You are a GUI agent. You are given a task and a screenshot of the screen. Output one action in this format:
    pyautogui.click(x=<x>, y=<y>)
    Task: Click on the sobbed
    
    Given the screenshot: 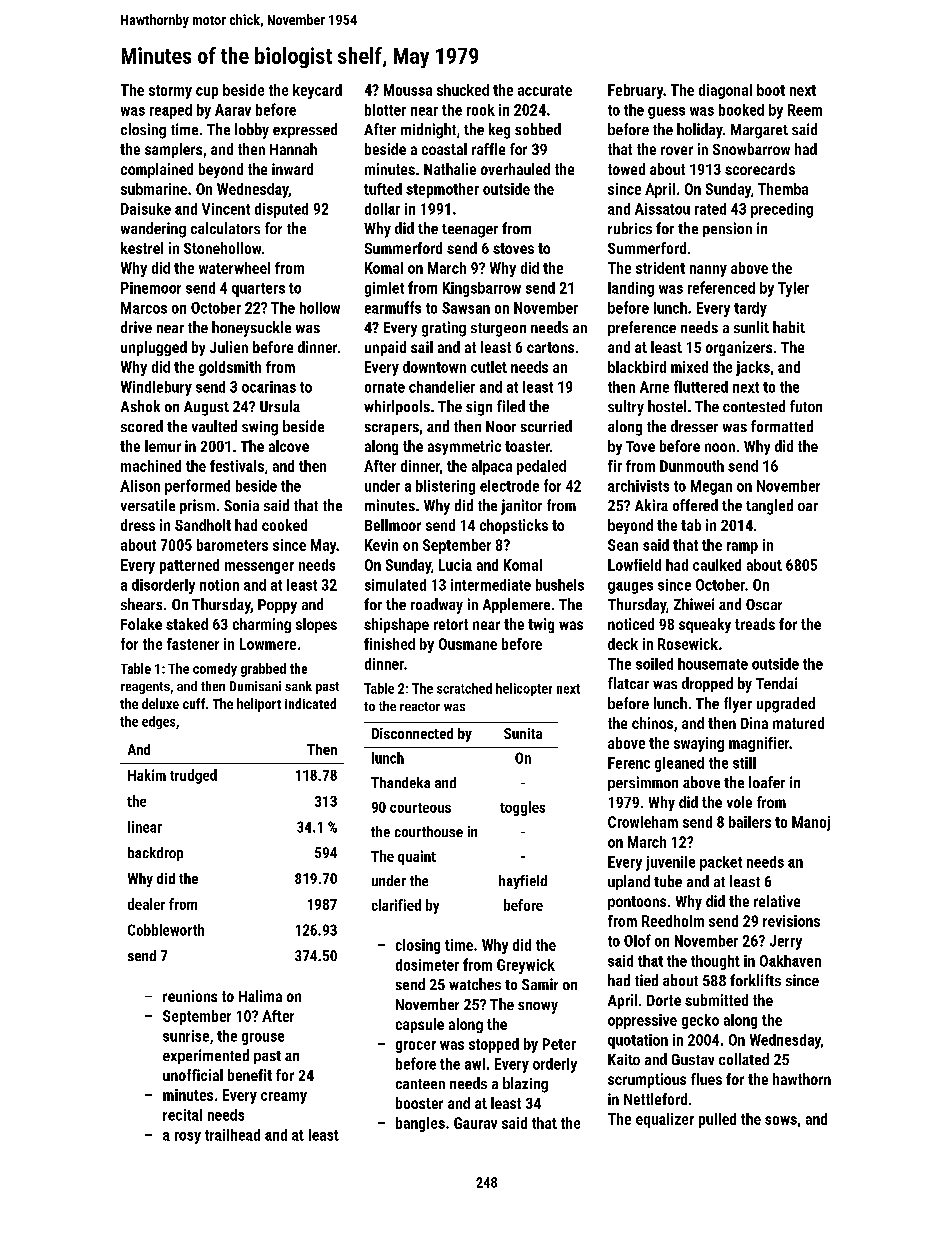 What is the action you would take?
    pyautogui.click(x=538, y=129)
